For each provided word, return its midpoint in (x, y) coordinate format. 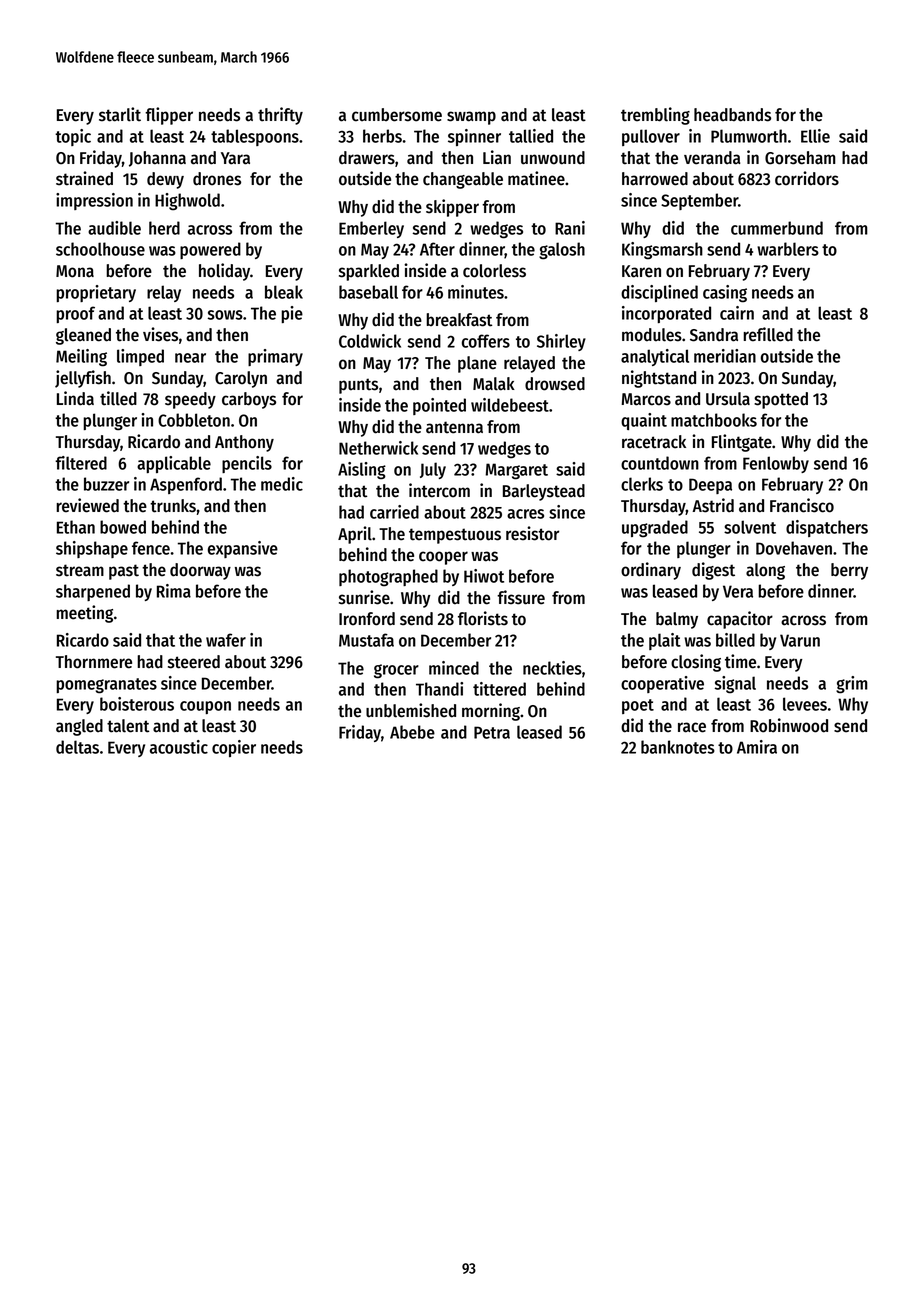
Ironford (367, 619)
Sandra (714, 335)
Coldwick (370, 341)
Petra (492, 732)
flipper (169, 116)
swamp (471, 118)
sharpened (93, 592)
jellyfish (83, 379)
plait (665, 641)
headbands (732, 115)
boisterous (137, 704)
